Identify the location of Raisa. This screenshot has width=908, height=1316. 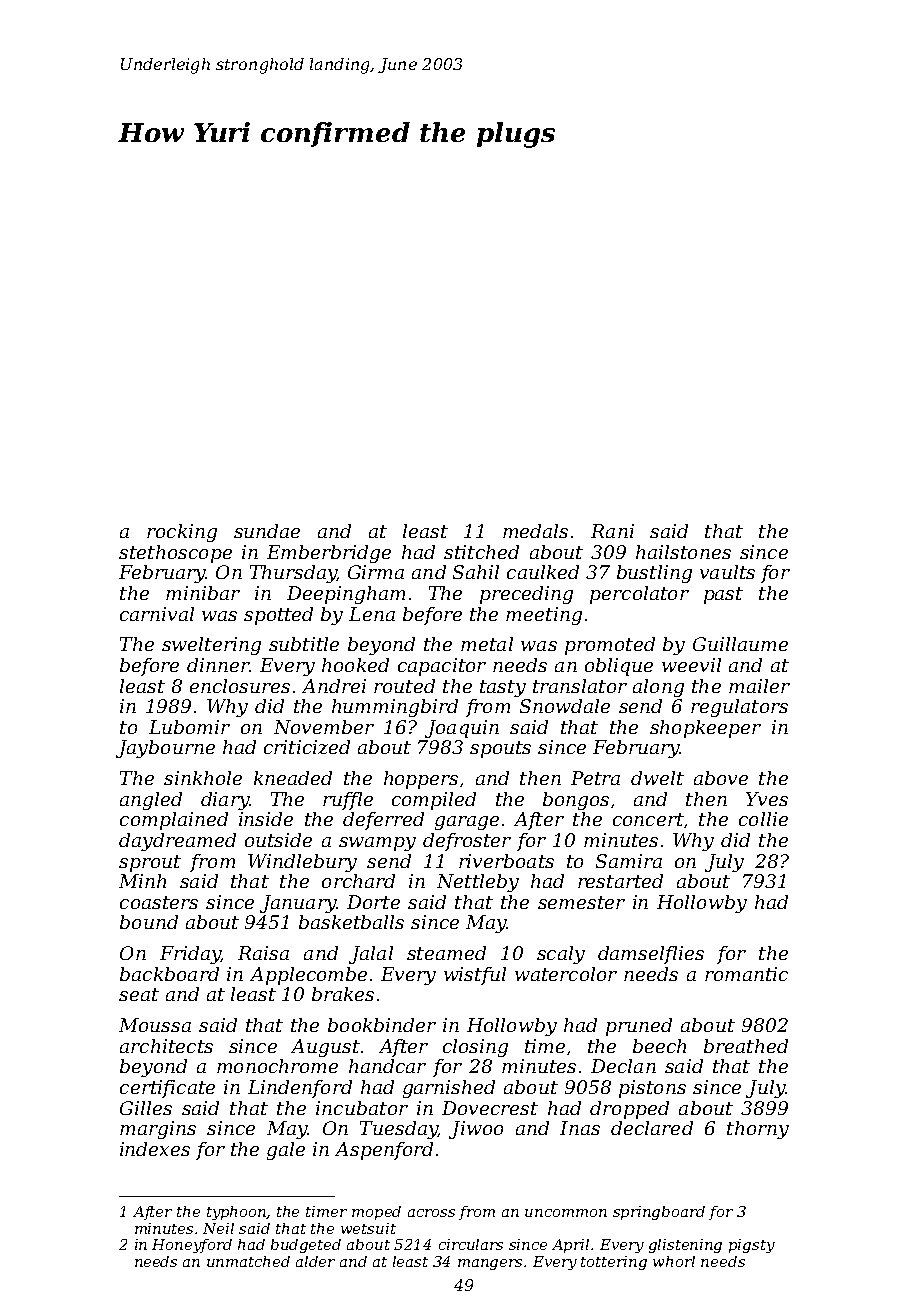
(263, 953).
